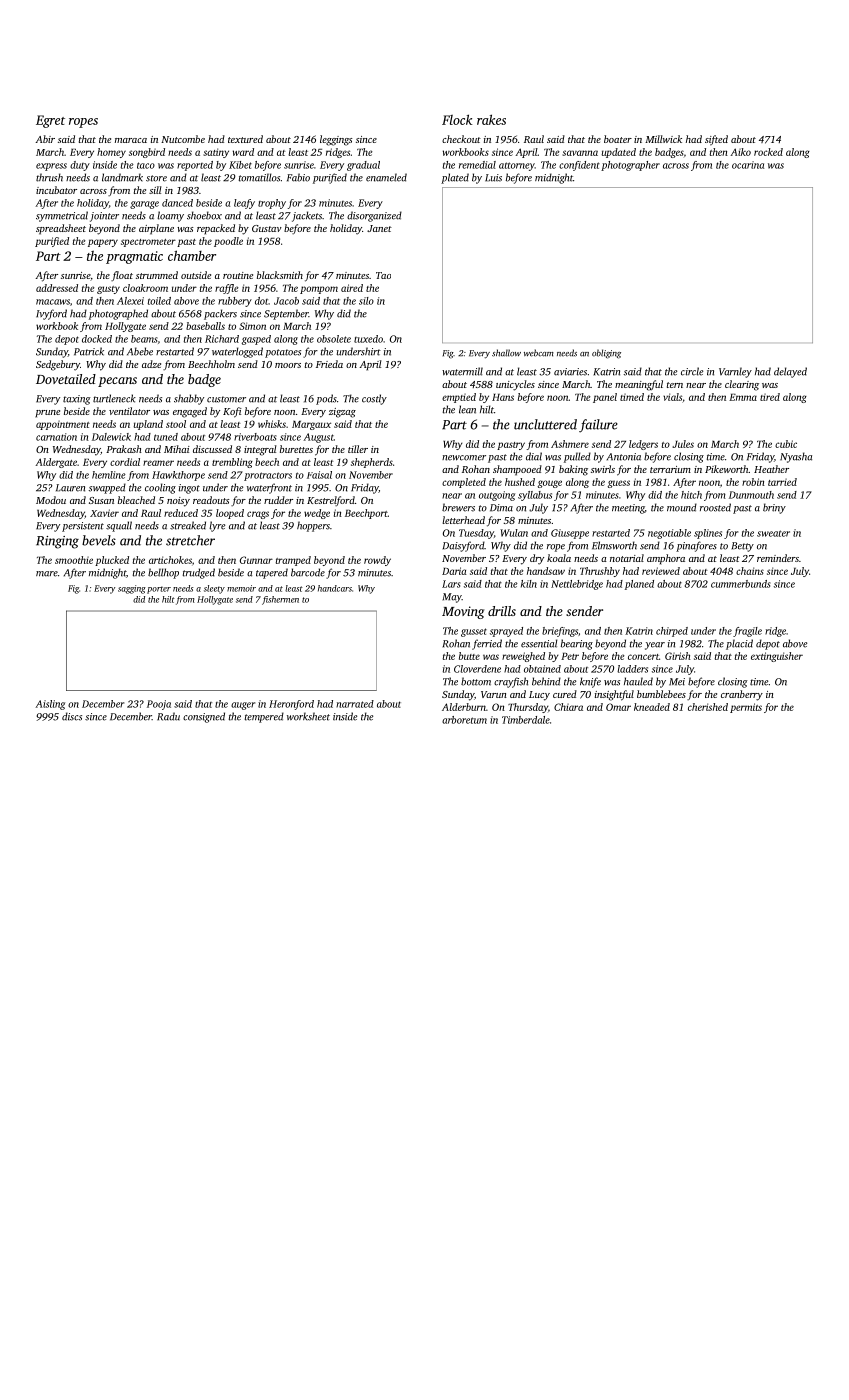  What do you see at coordinates (379, 228) in the document?
I see `Janet` at bounding box center [379, 228].
